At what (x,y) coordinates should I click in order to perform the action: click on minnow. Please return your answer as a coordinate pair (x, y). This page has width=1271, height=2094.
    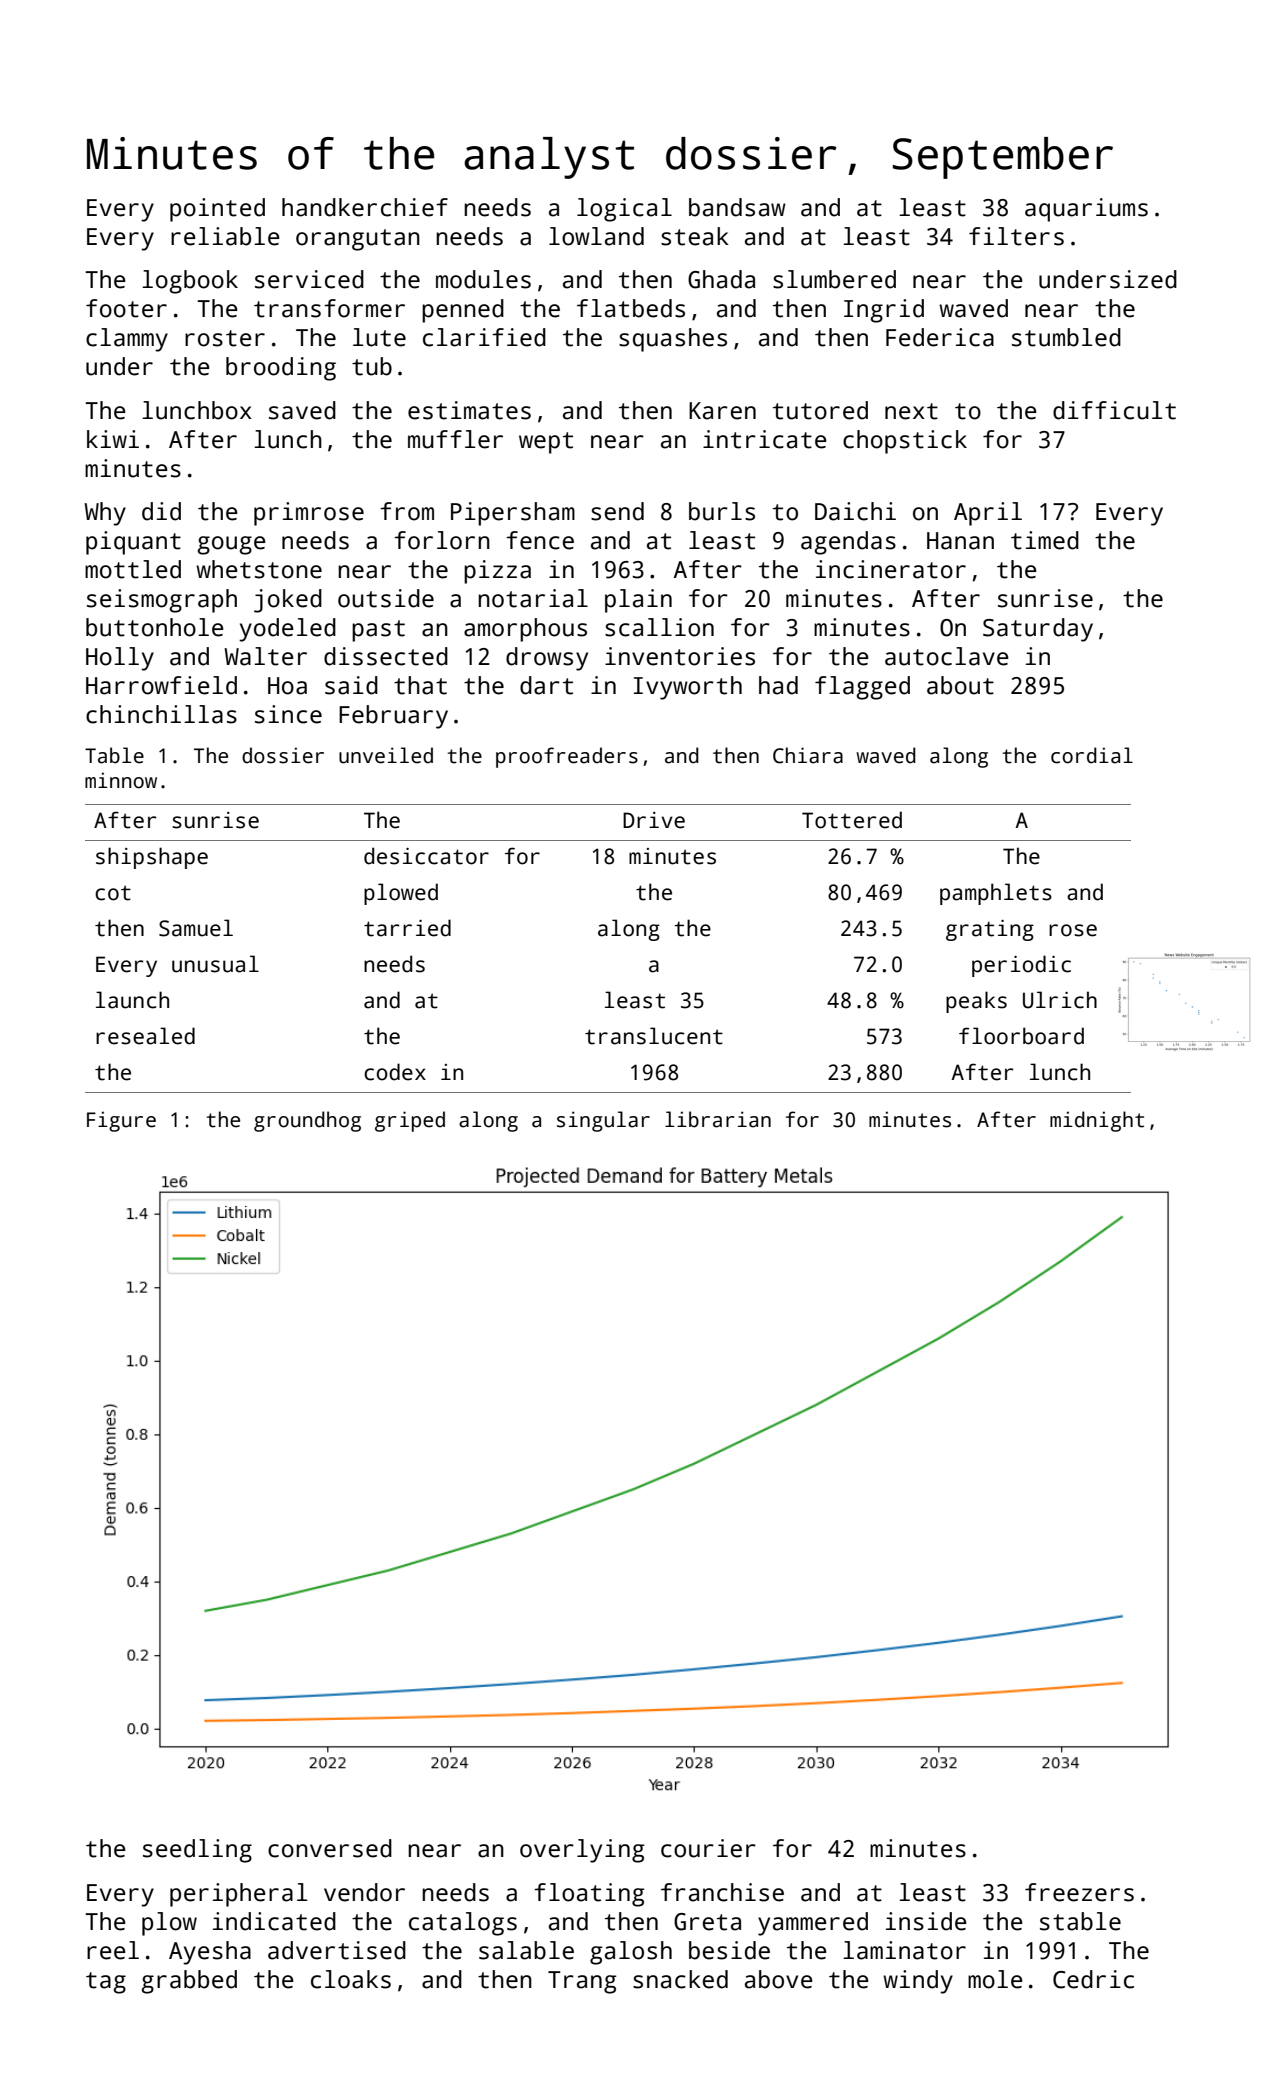
    Looking at the image, I should click on (121, 780).
